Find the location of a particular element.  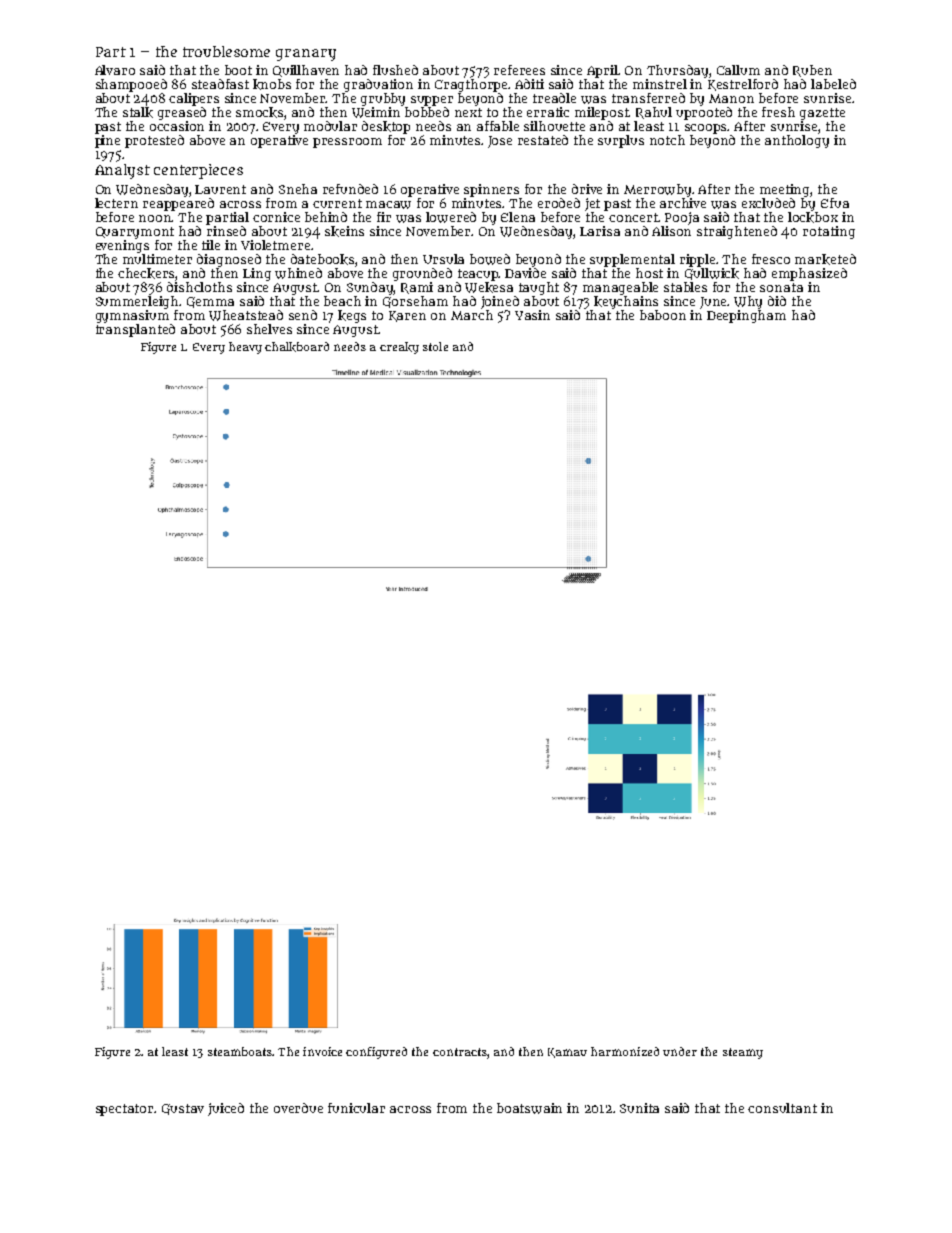

Ruben is located at coordinates (812, 71).
